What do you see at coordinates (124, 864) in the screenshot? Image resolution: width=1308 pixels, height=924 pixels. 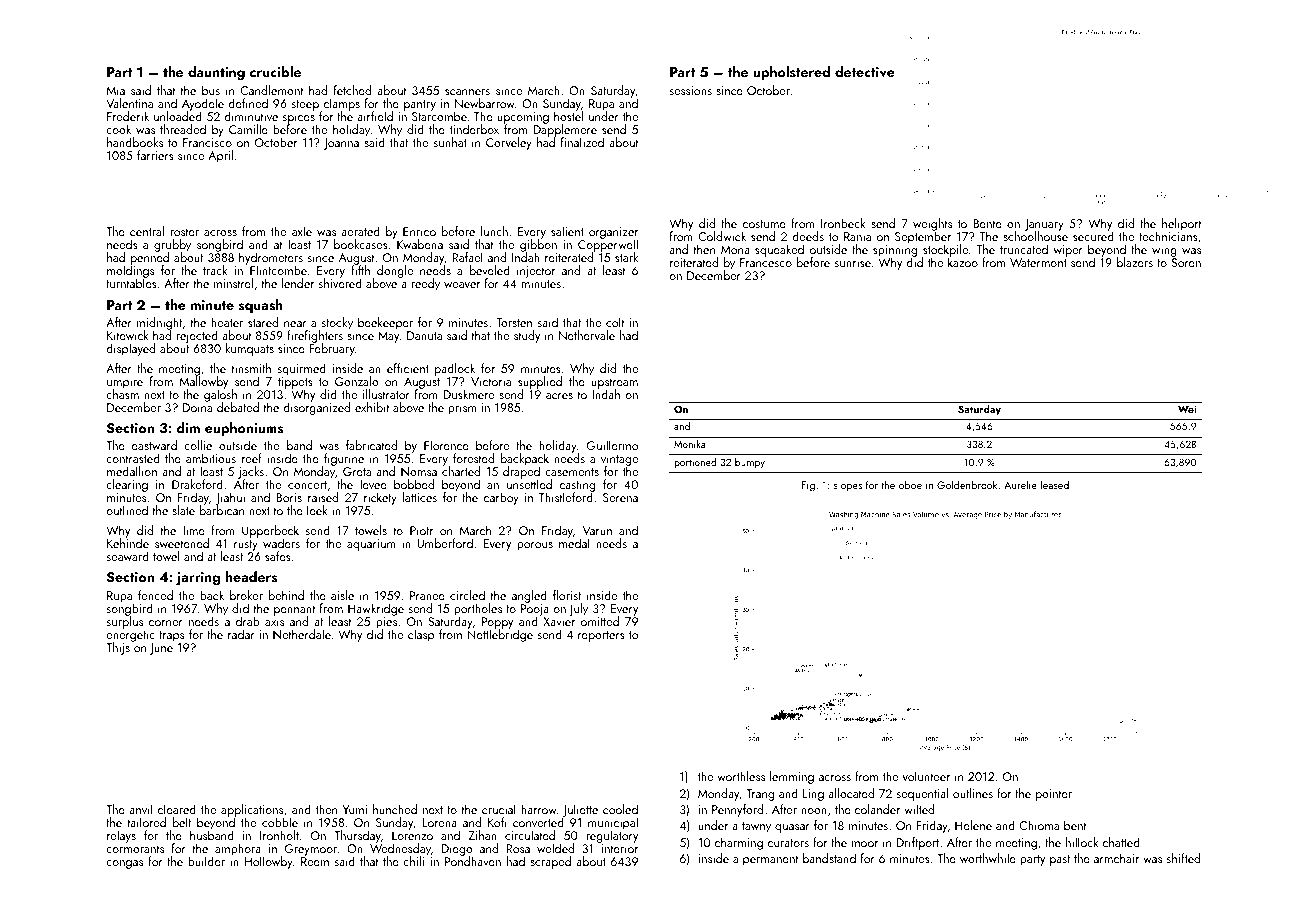 I see `congas` at bounding box center [124, 864].
